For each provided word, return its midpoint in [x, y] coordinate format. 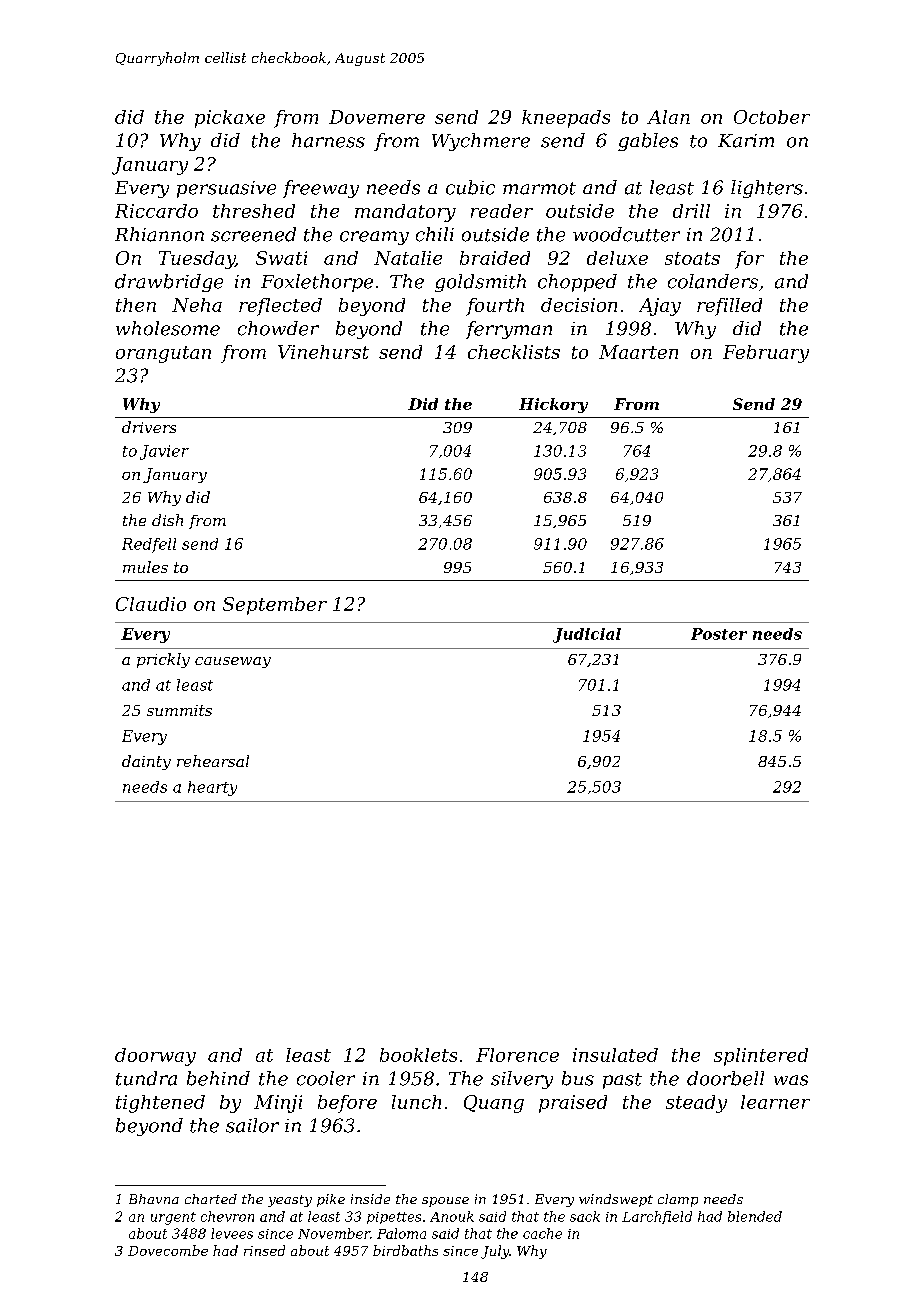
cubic [470, 187]
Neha [197, 305]
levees [232, 1233]
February [766, 354]
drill [691, 211]
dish [167, 520]
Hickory [553, 405]
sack [585, 1216]
